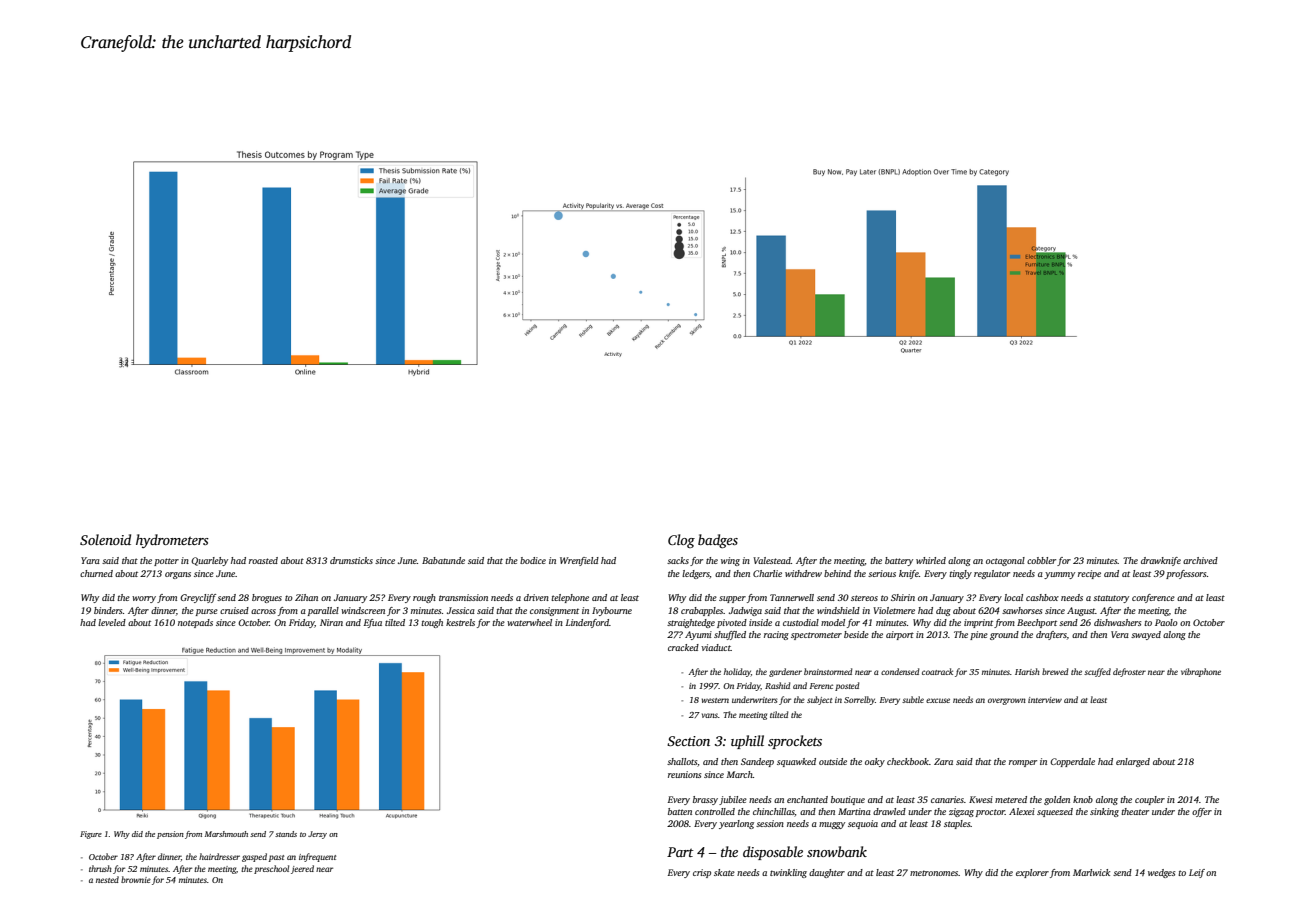 This screenshot has width=1308, height=924. Describe the element at coordinates (1197, 873) in the screenshot. I see `Leif` at that location.
